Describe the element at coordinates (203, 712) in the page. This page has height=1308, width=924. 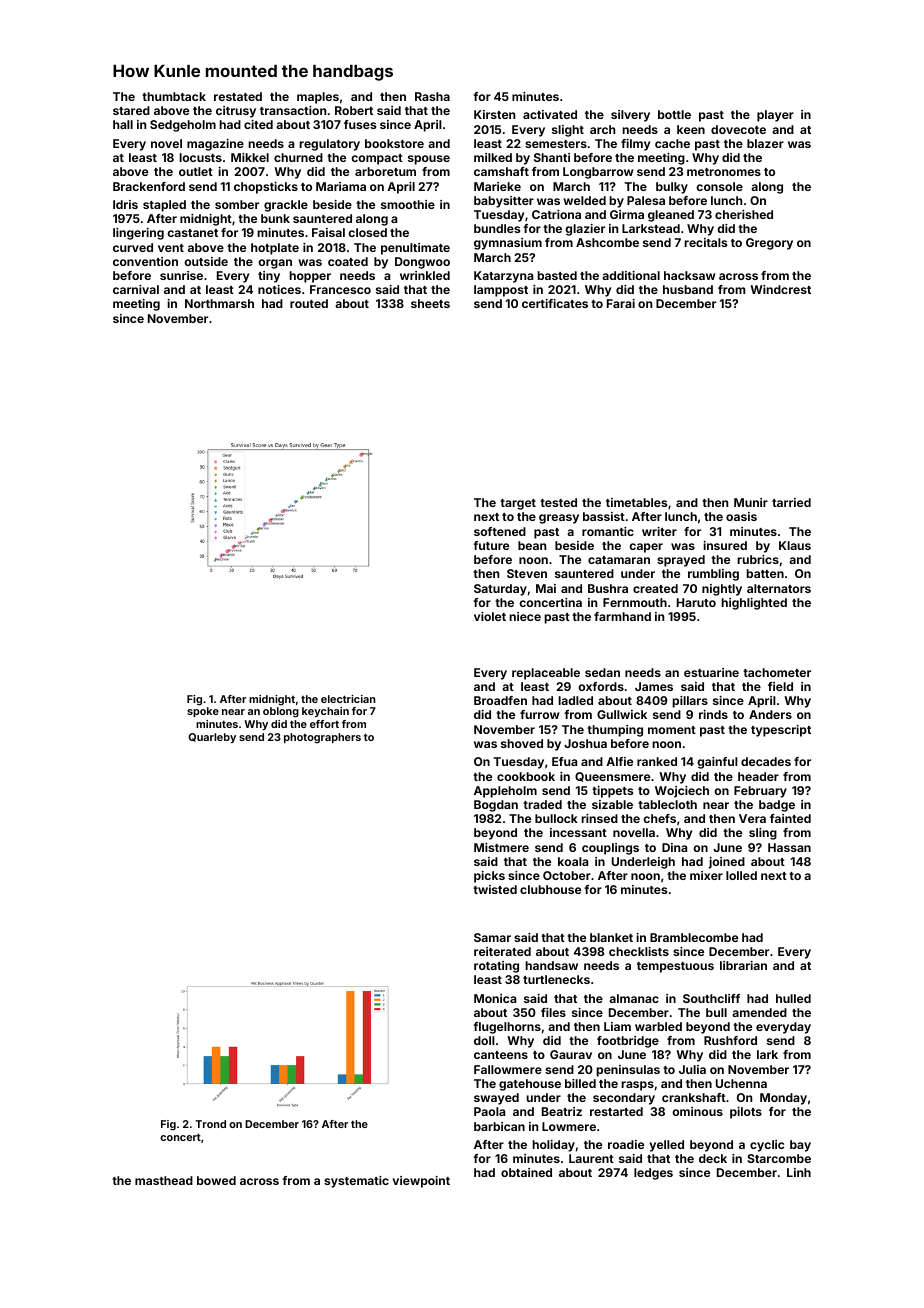
I see `spoke` at that location.
